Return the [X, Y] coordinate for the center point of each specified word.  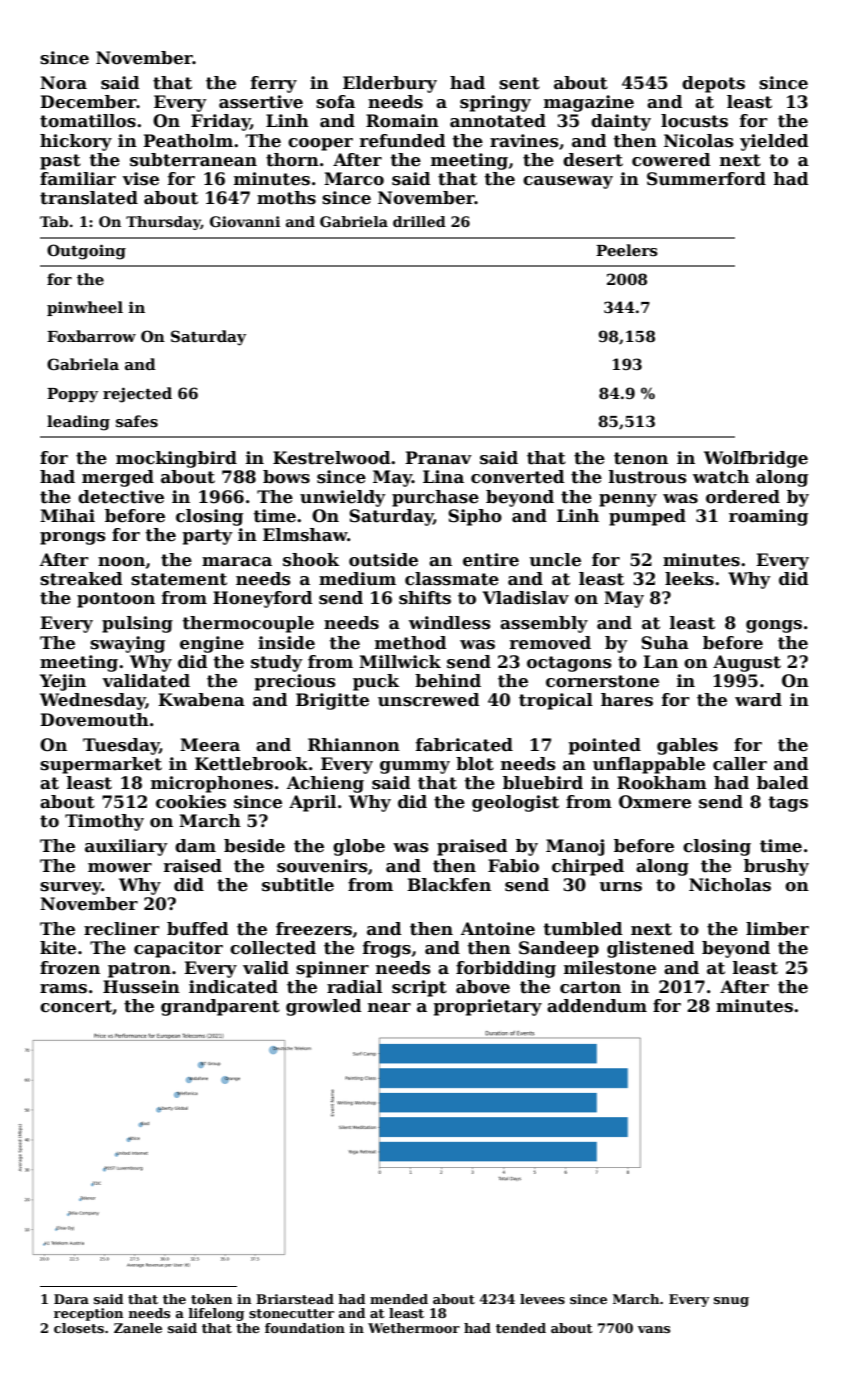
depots [713, 84]
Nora [63, 83]
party [207, 537]
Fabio [513, 866]
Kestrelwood [332, 458]
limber [777, 929]
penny [628, 500]
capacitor [178, 949]
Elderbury [390, 84]
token [211, 1299]
